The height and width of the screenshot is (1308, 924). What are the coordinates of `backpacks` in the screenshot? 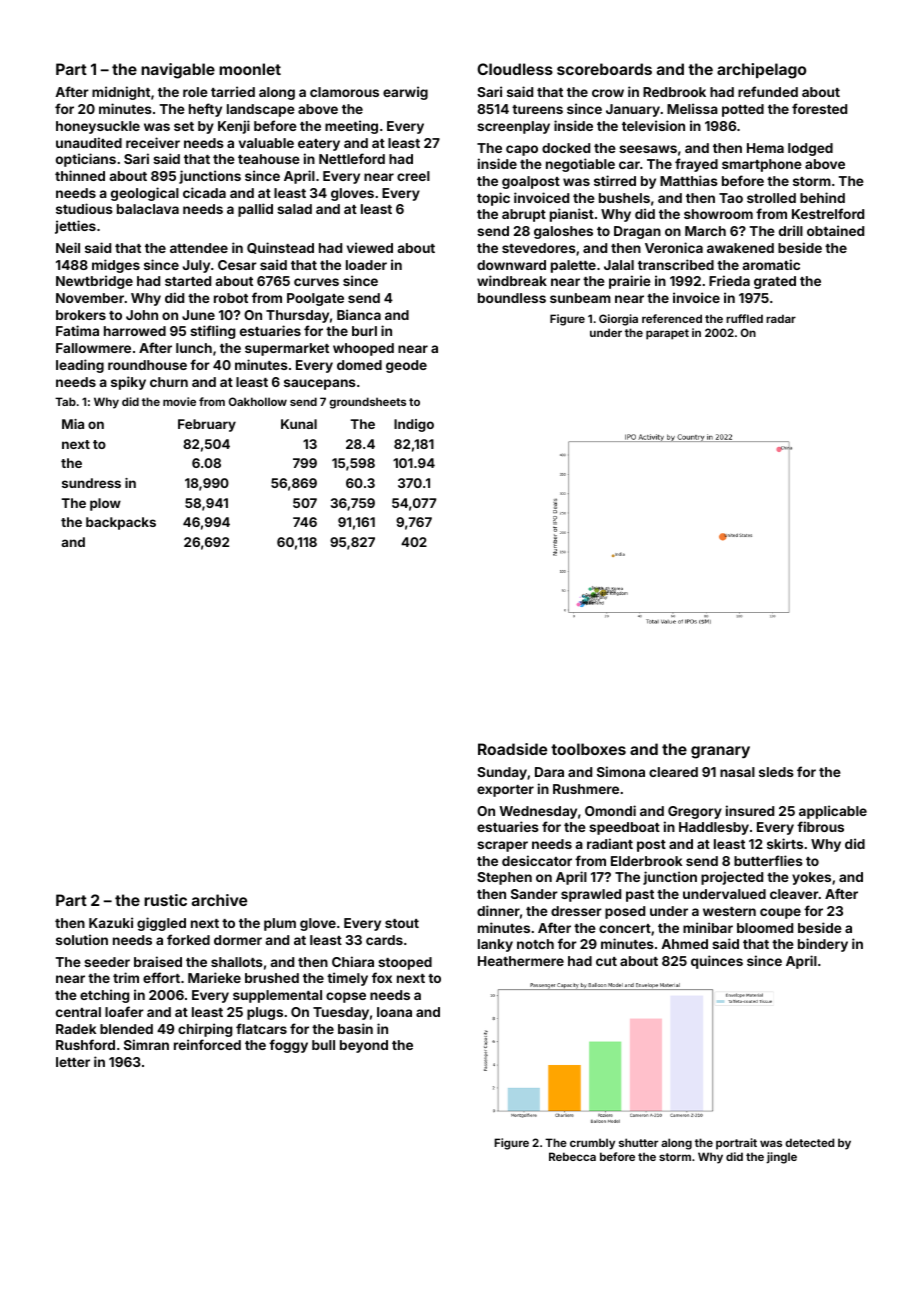 It's located at (121, 523).
